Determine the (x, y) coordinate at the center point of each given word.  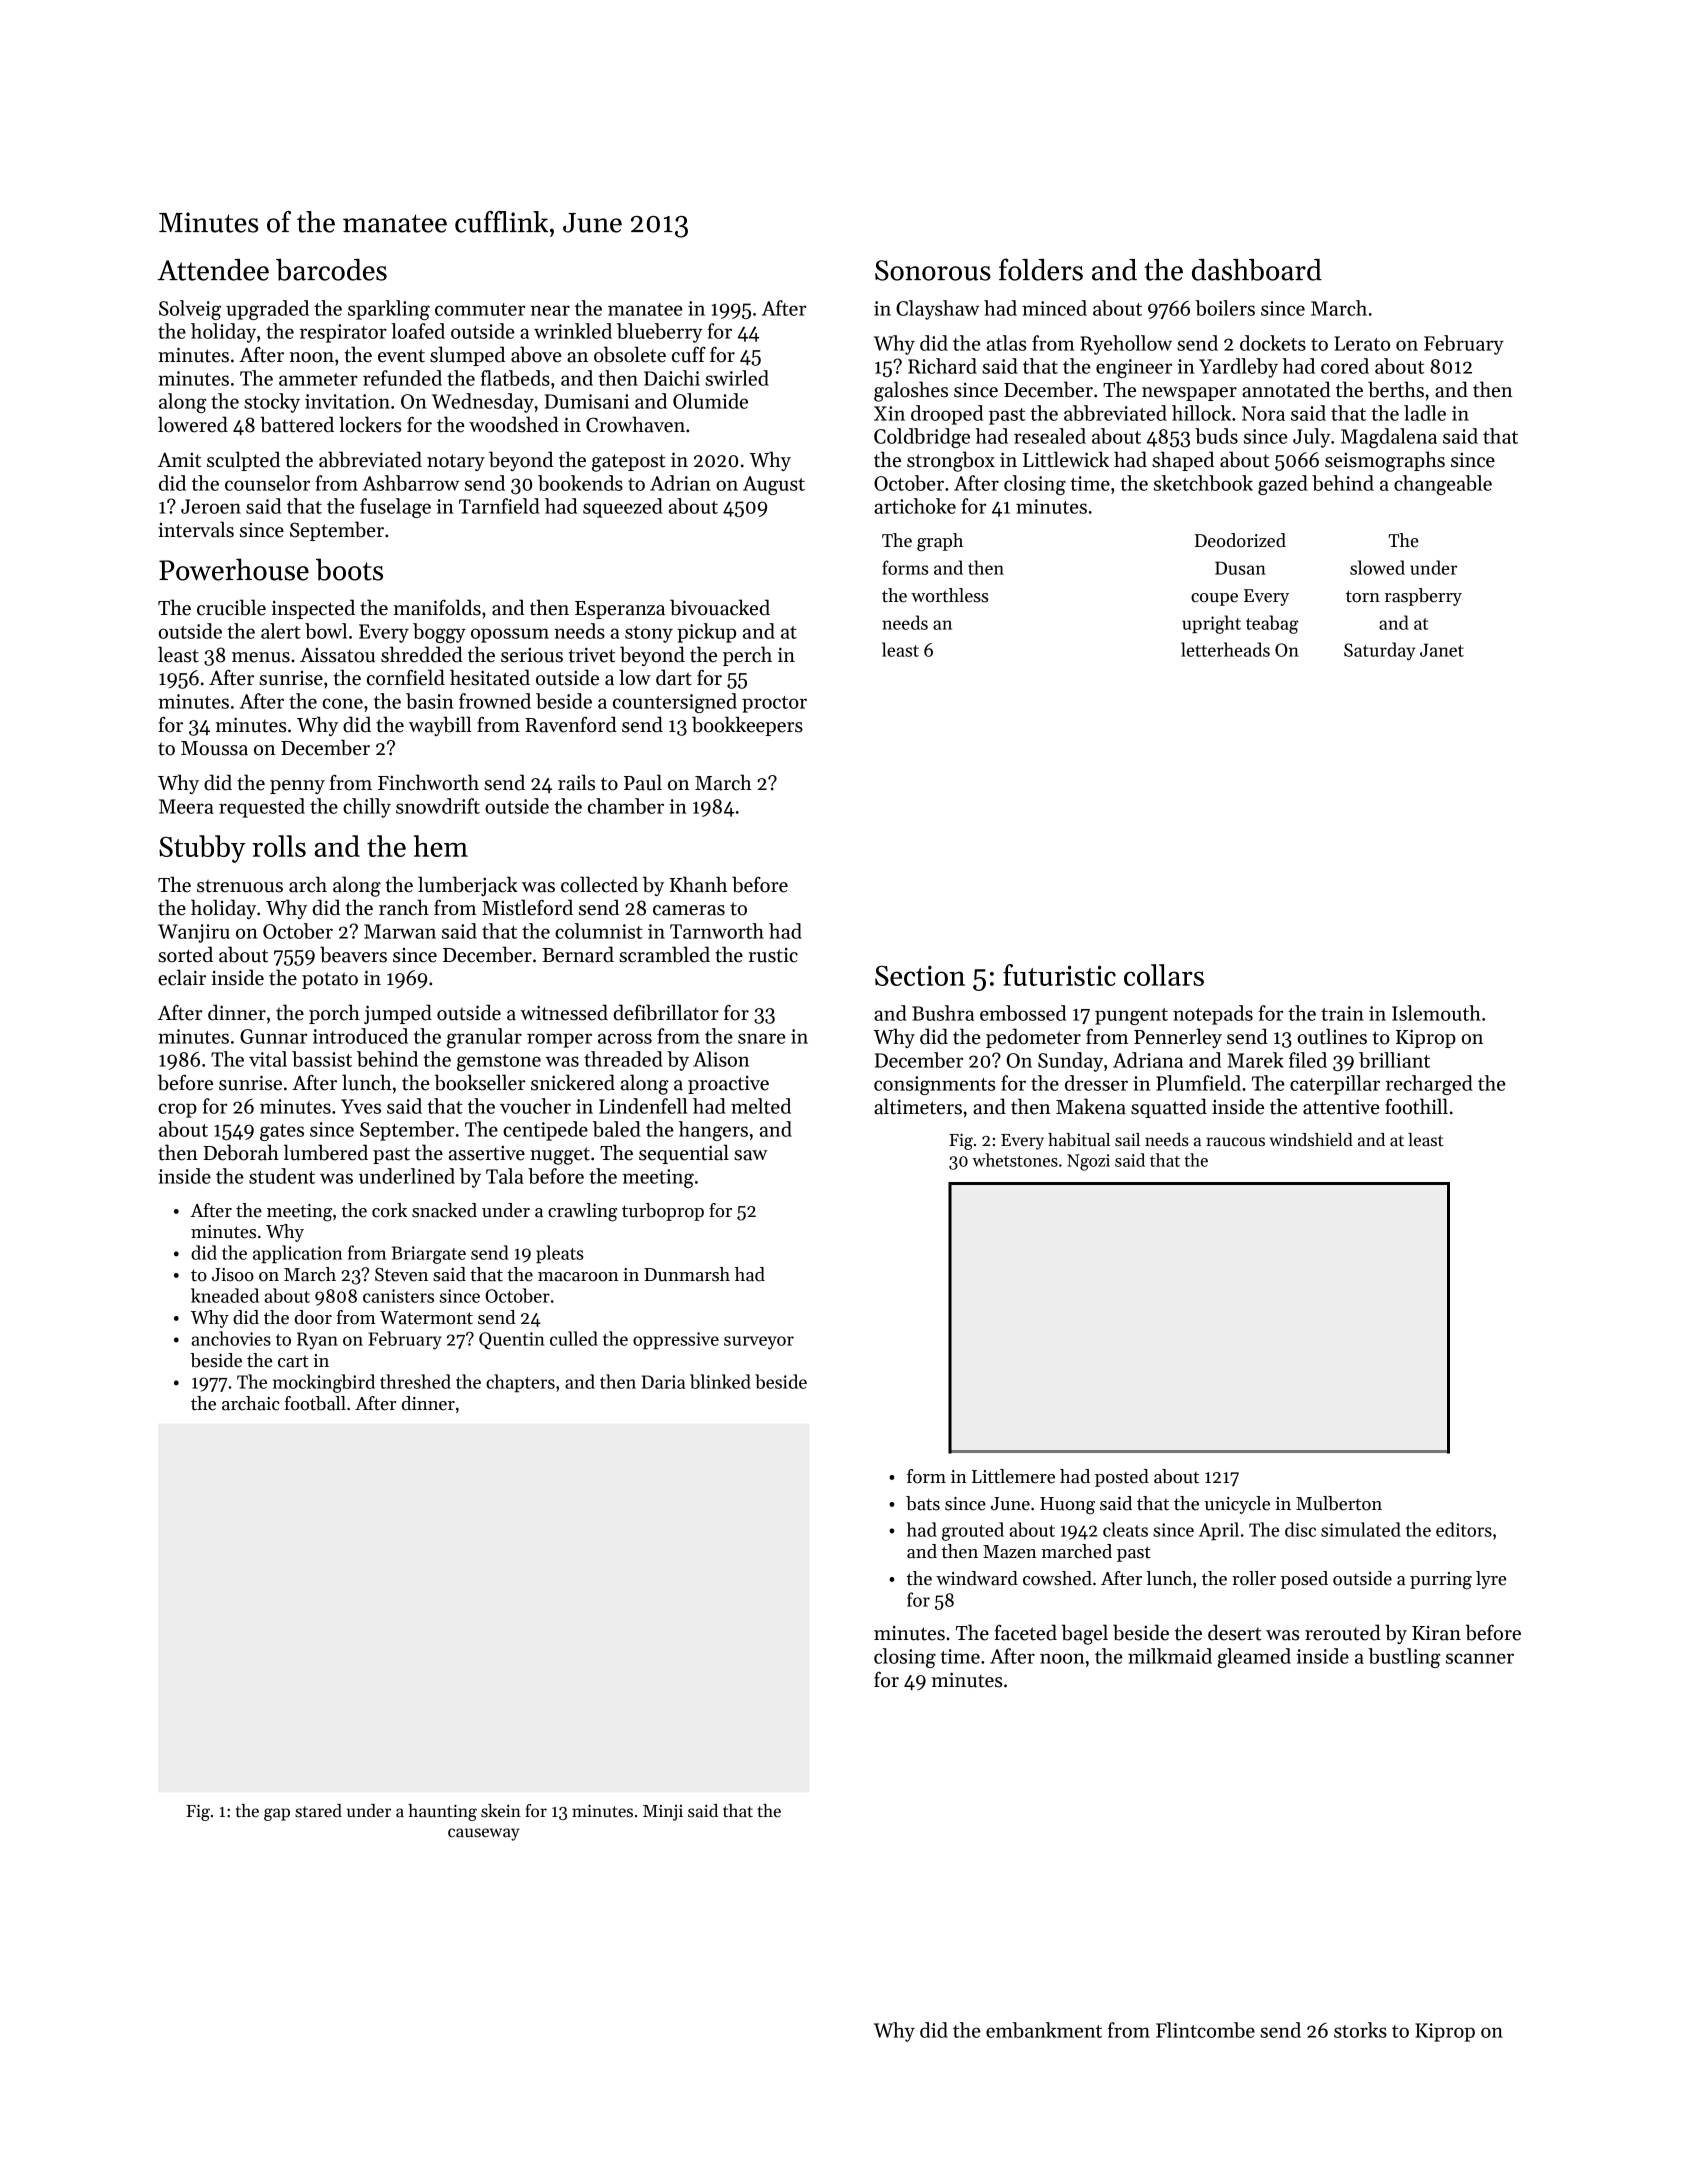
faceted (1025, 1632)
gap (277, 1814)
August (774, 485)
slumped (467, 356)
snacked (444, 1210)
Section (920, 975)
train (1342, 1013)
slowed (1377, 567)
